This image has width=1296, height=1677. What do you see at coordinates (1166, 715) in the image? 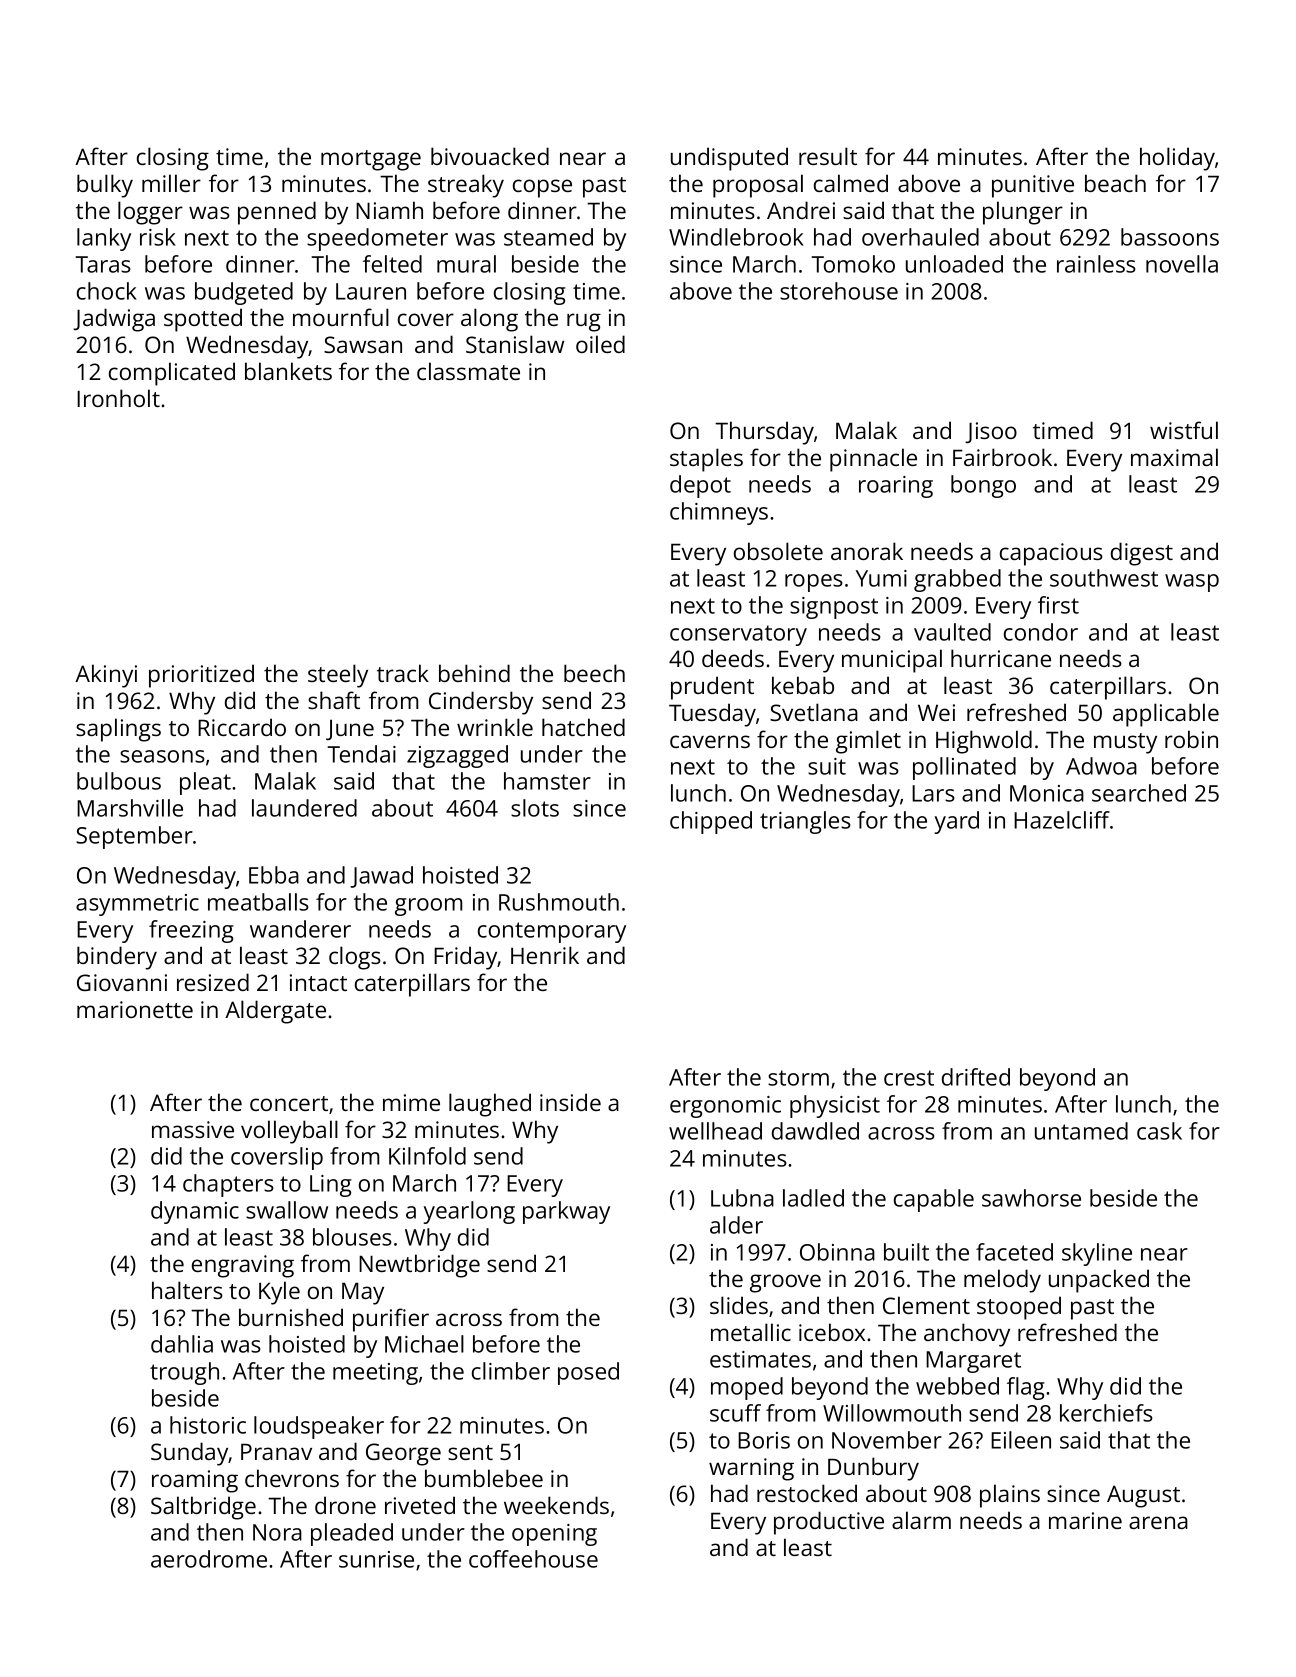
I see `applicable` at bounding box center [1166, 715].
